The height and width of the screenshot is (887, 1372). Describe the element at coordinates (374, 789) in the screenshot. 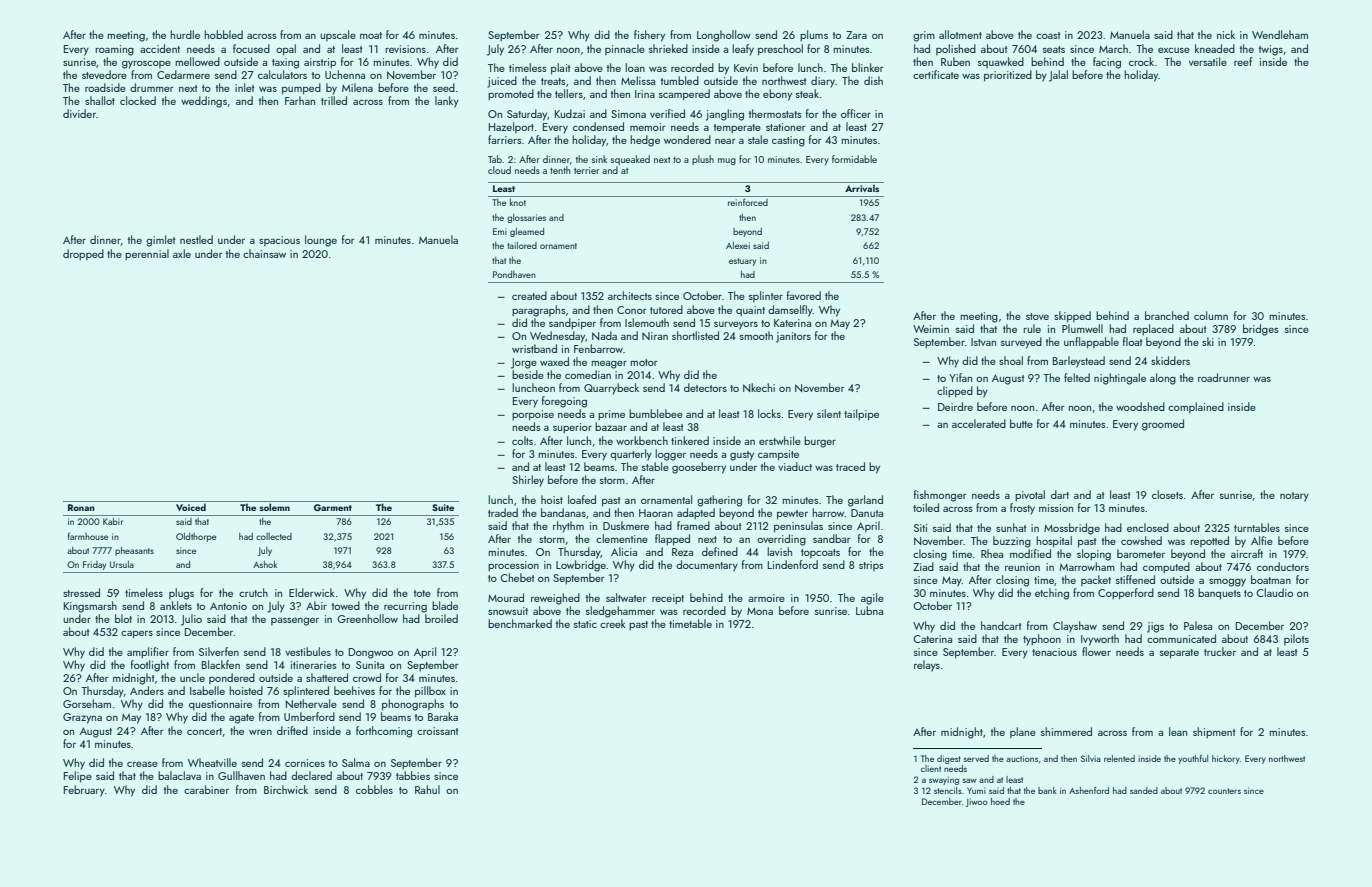

I see `cobbles` at that location.
